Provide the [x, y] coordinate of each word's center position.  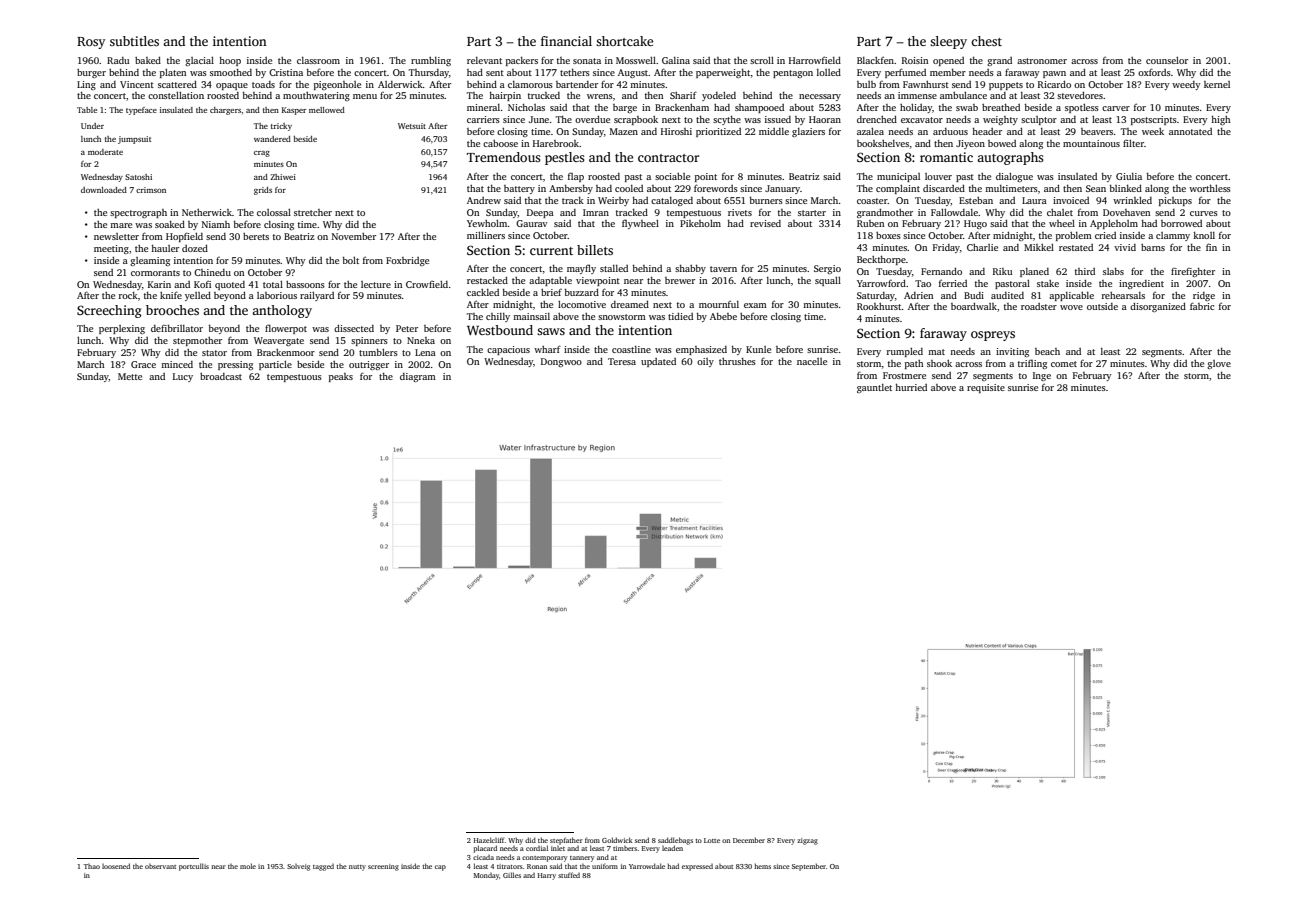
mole [248, 866]
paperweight [723, 73]
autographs [1010, 158]
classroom [318, 60]
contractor [668, 158]
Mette [130, 376]
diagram [418, 377]
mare [121, 225]
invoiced [1071, 200]
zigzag [807, 841]
